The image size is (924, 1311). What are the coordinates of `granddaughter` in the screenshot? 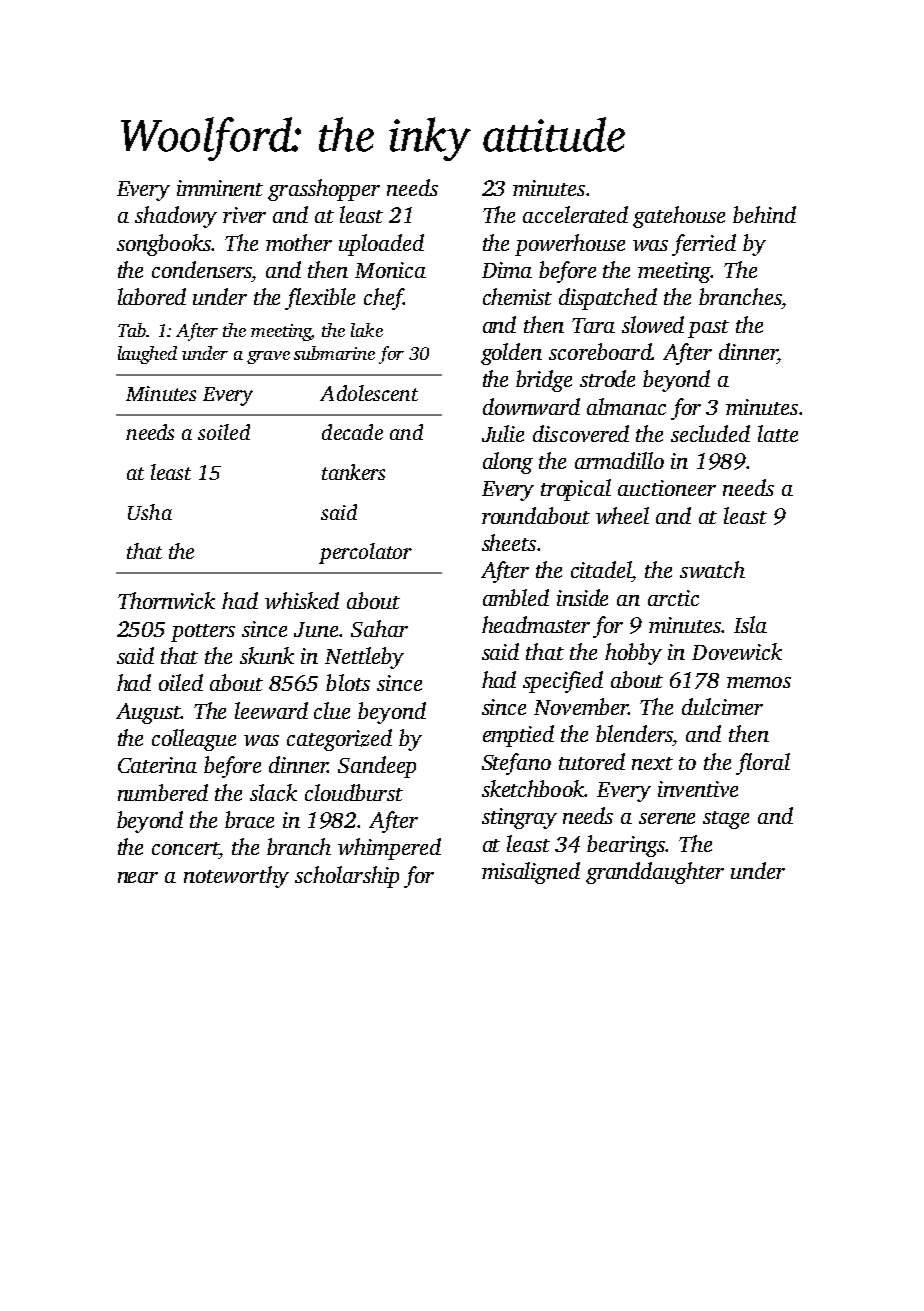 It's located at (655, 873).
